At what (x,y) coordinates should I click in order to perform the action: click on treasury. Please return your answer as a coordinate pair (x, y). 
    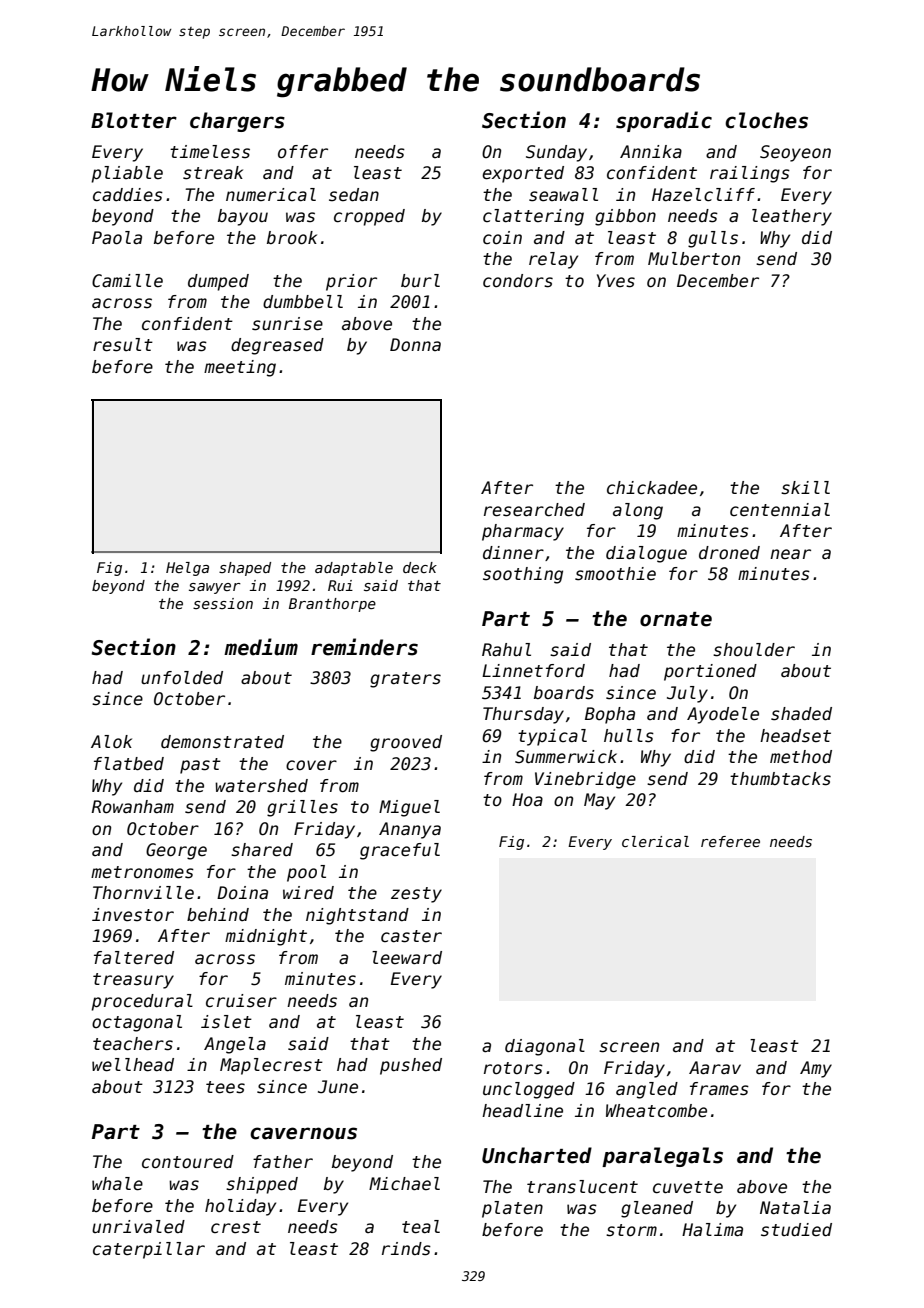
    Looking at the image, I should click on (133, 981).
